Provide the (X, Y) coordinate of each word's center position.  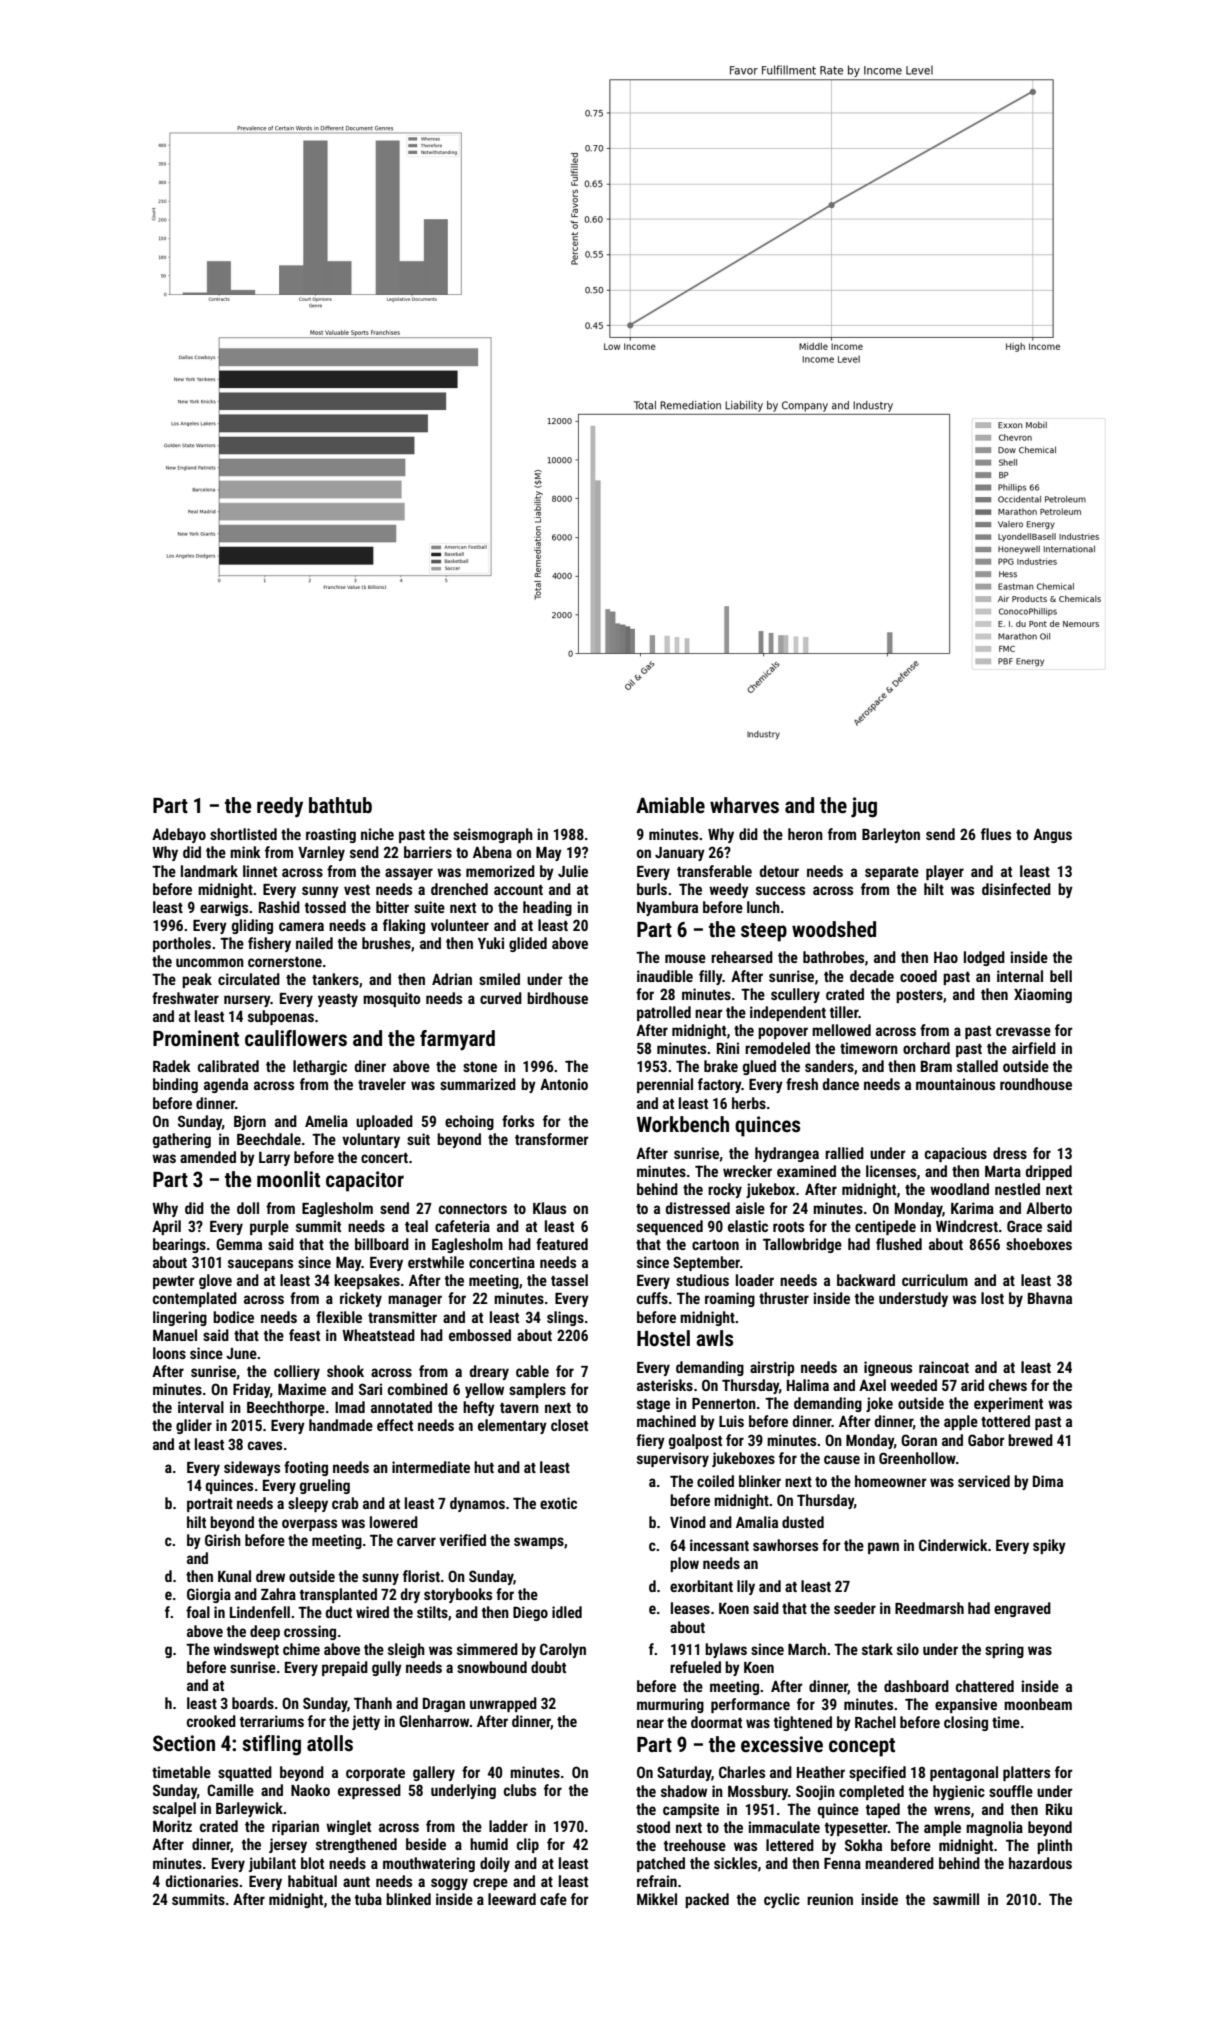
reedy (280, 807)
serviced (984, 1481)
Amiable (670, 805)
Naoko (310, 1790)
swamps (539, 1543)
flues (996, 834)
